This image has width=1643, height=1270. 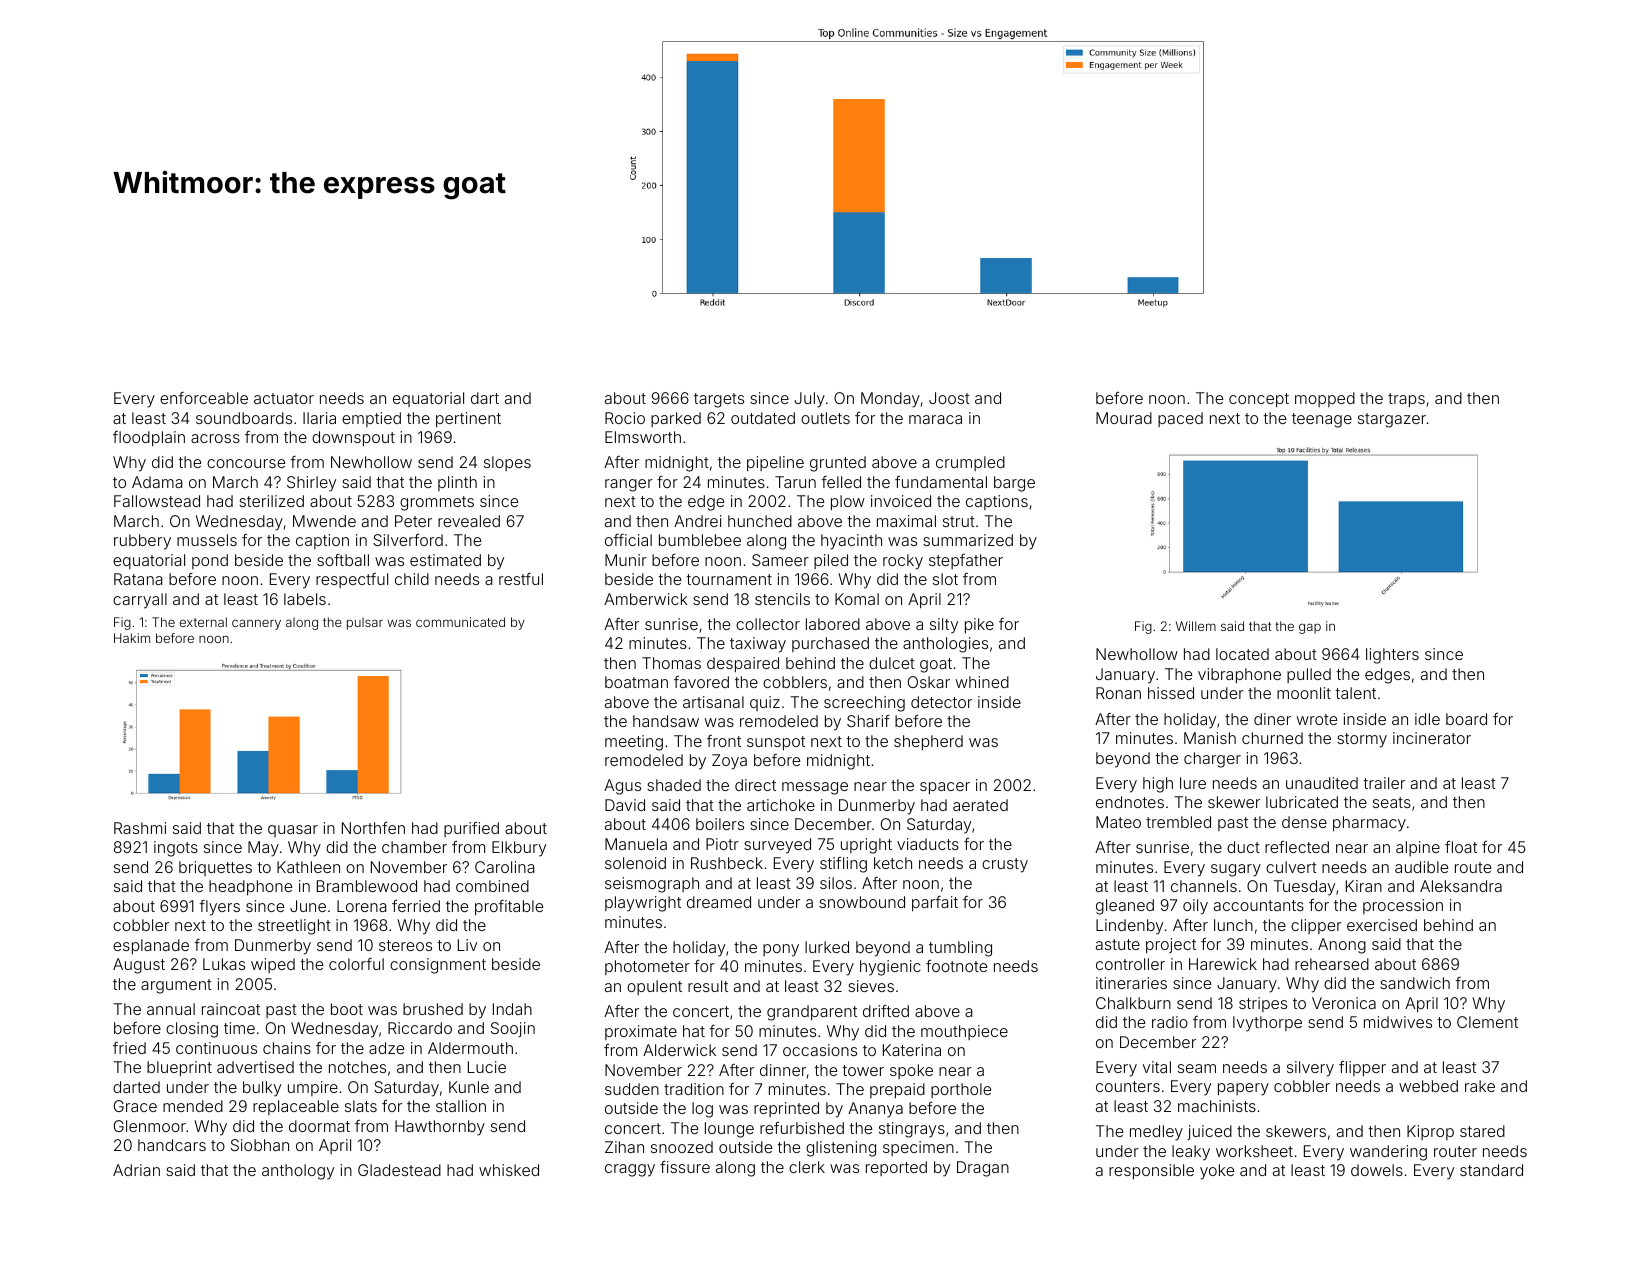 What do you see at coordinates (807, 1167) in the image?
I see `clerk` at bounding box center [807, 1167].
